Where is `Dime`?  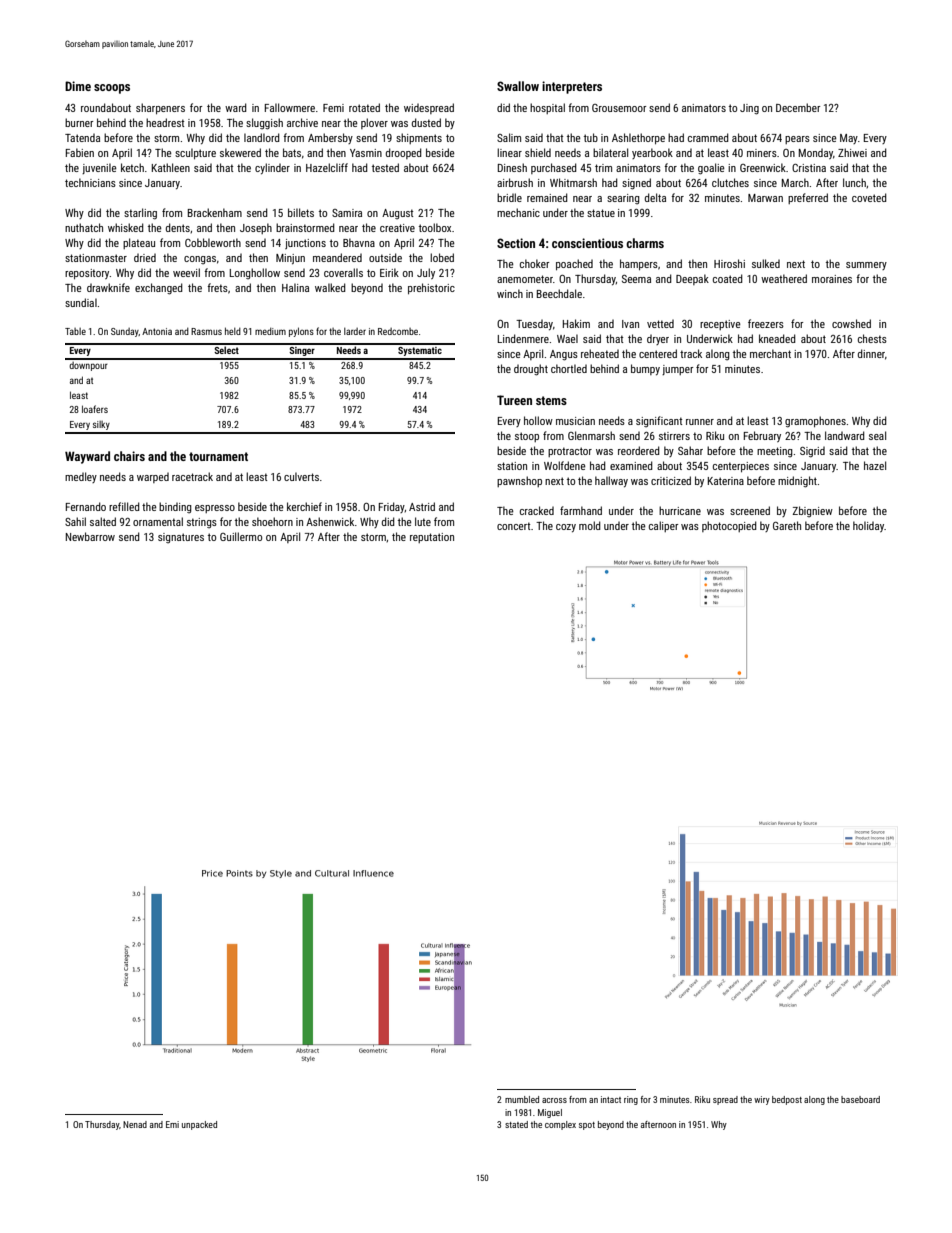 Dime is located at coordinates (78, 86).
